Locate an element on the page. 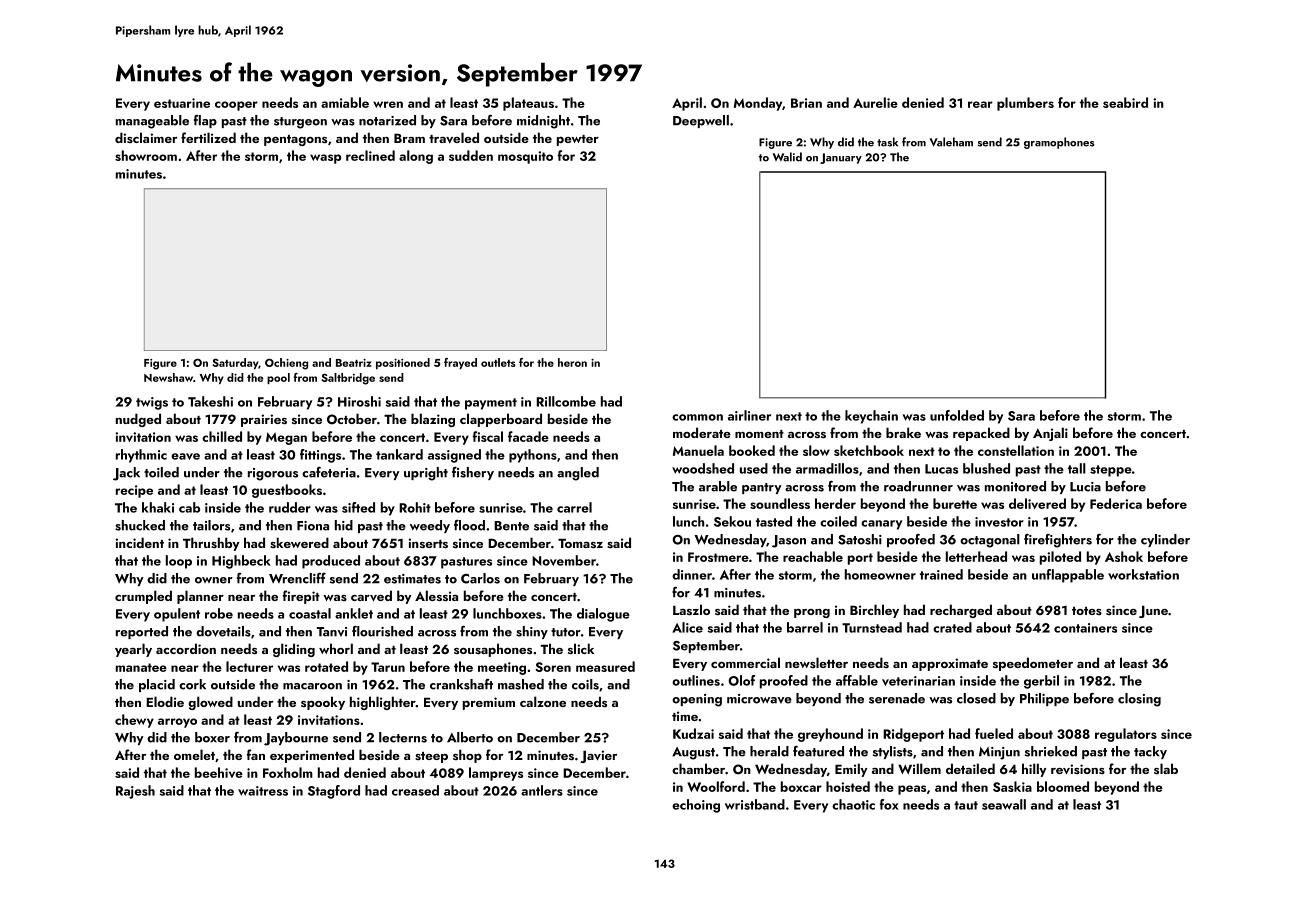 The image size is (1308, 924). showroom is located at coordinates (146, 155).
